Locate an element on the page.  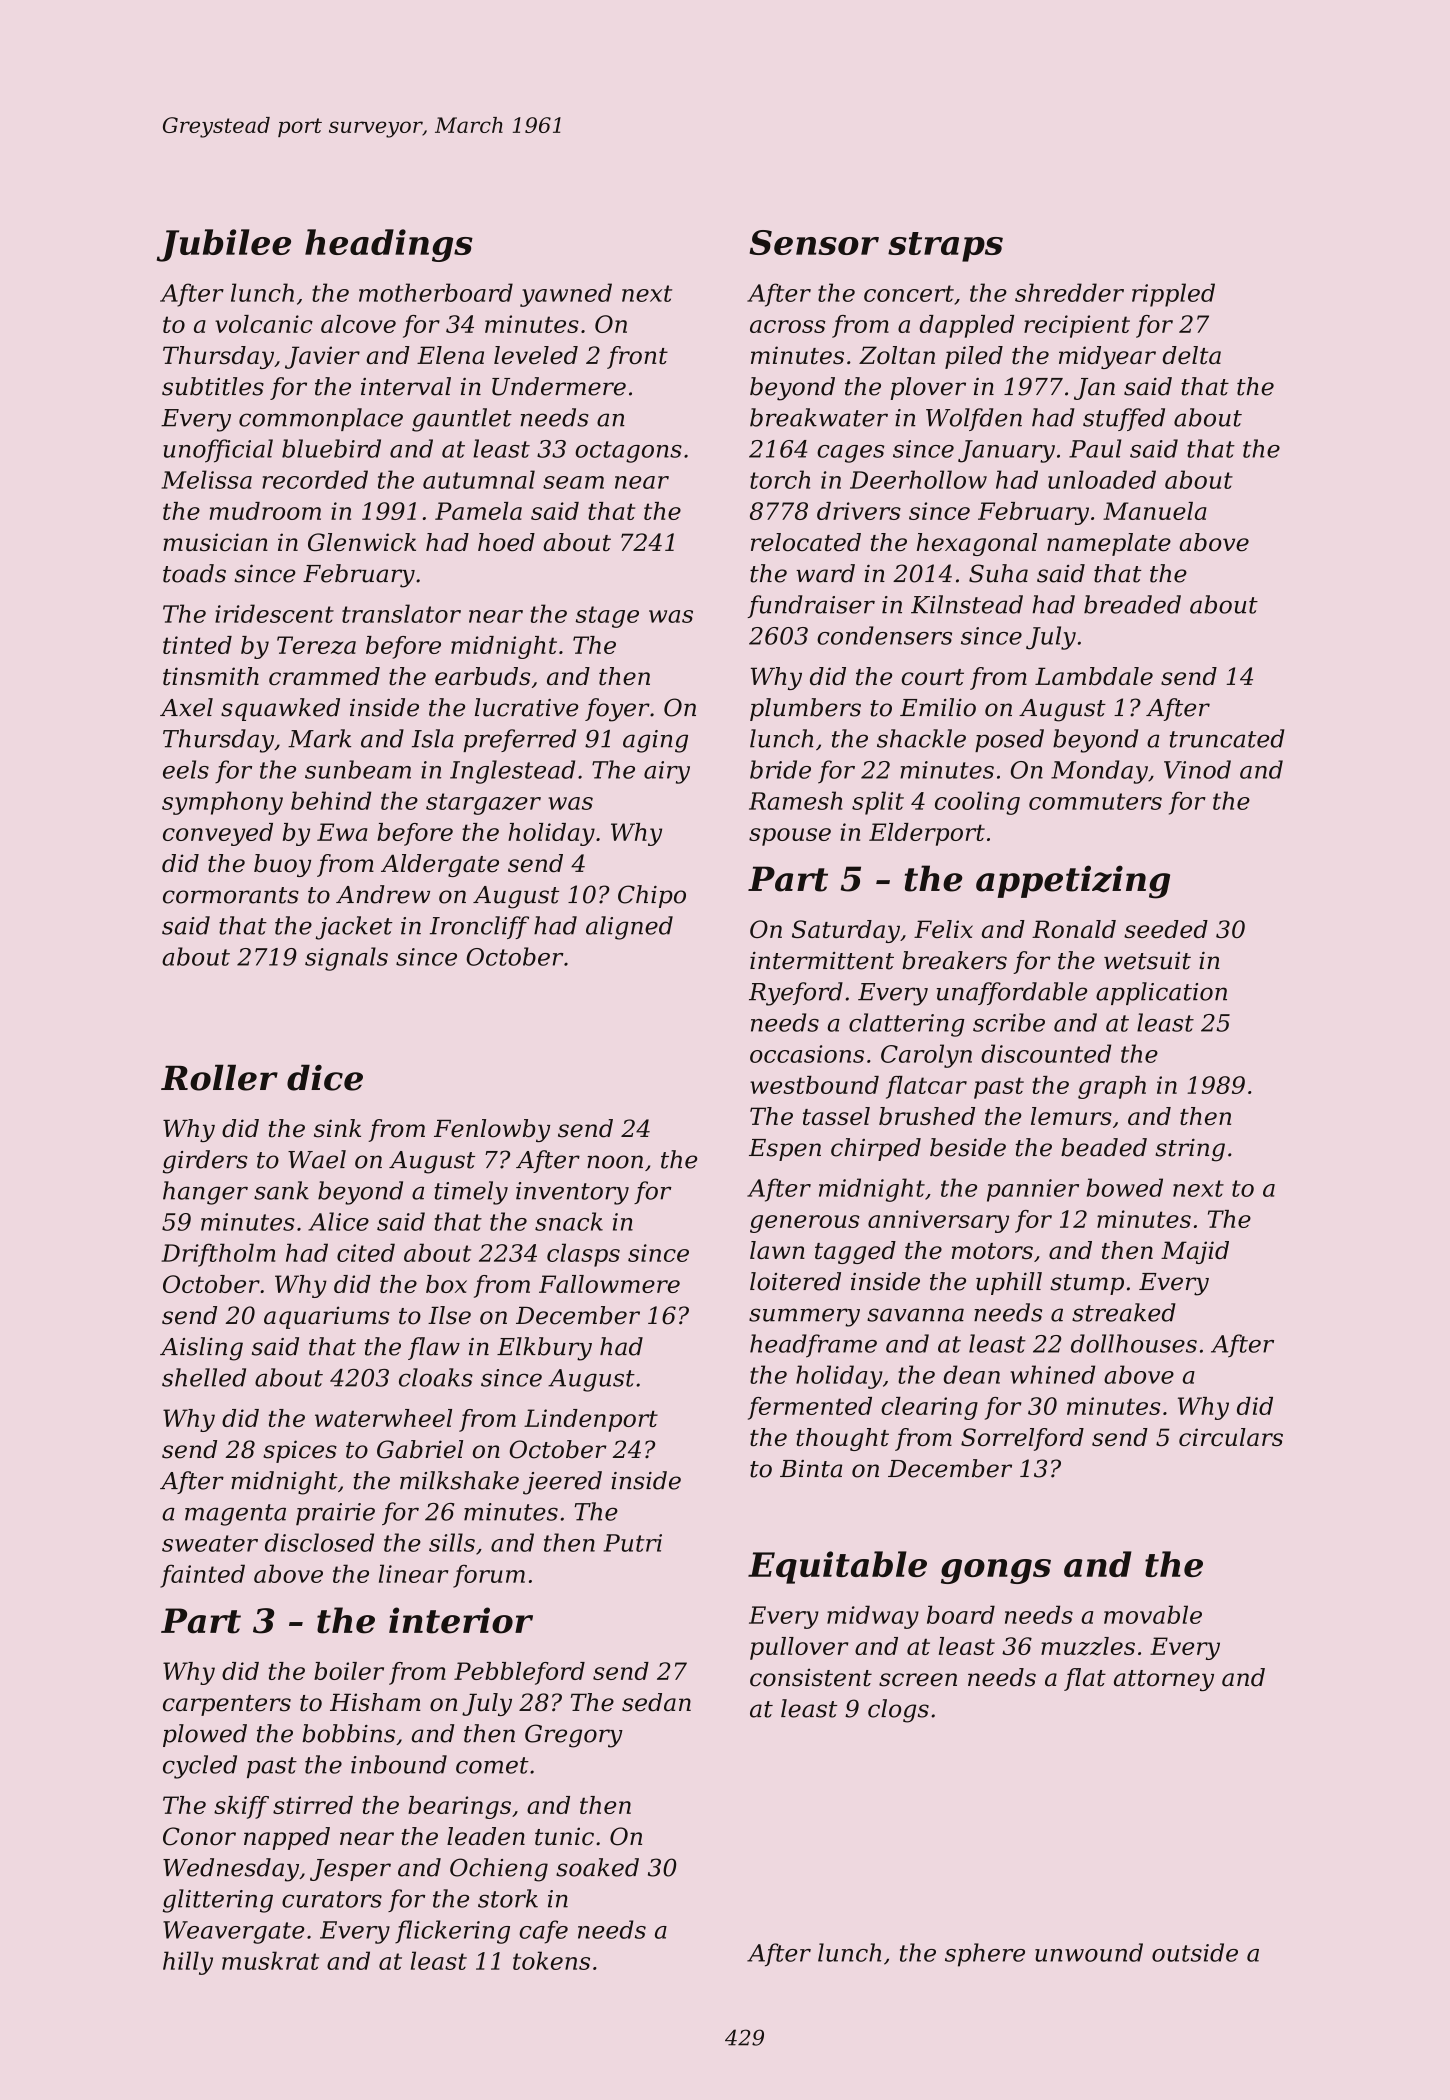
Roller is located at coordinates (219, 1077).
